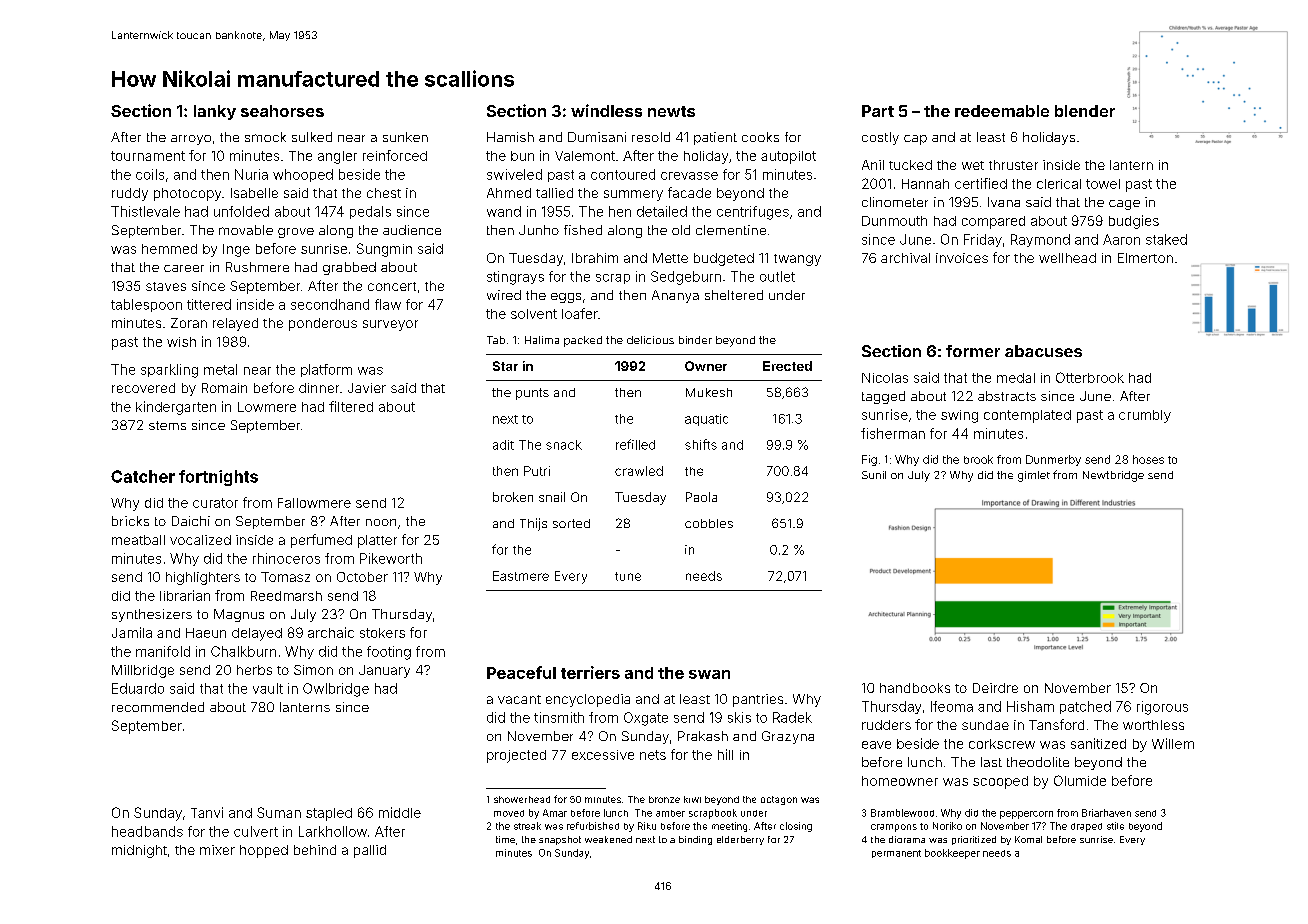  I want to click on platter, so click(377, 541).
